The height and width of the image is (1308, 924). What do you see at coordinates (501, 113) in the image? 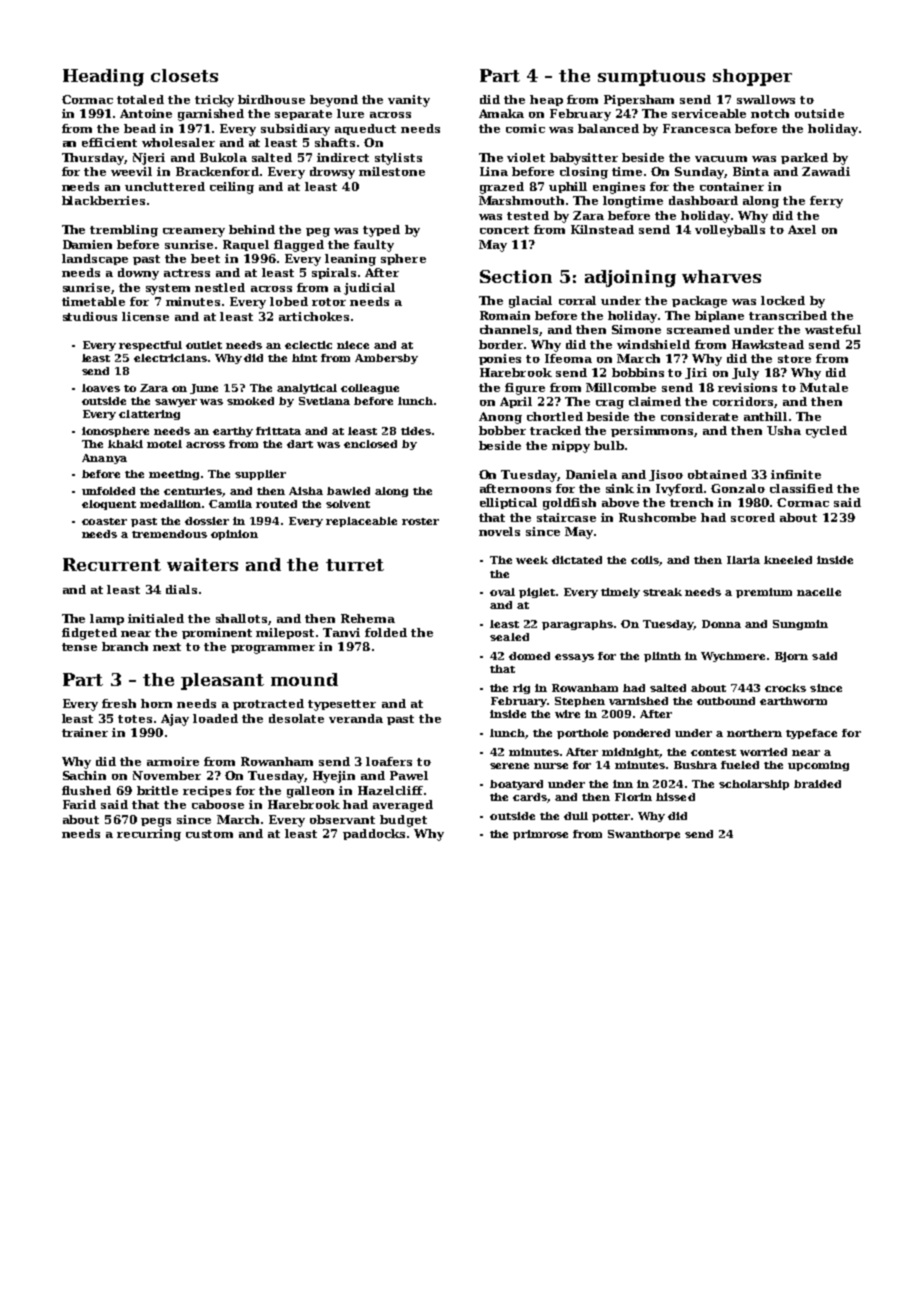
I see `Amaka` at bounding box center [501, 113].
